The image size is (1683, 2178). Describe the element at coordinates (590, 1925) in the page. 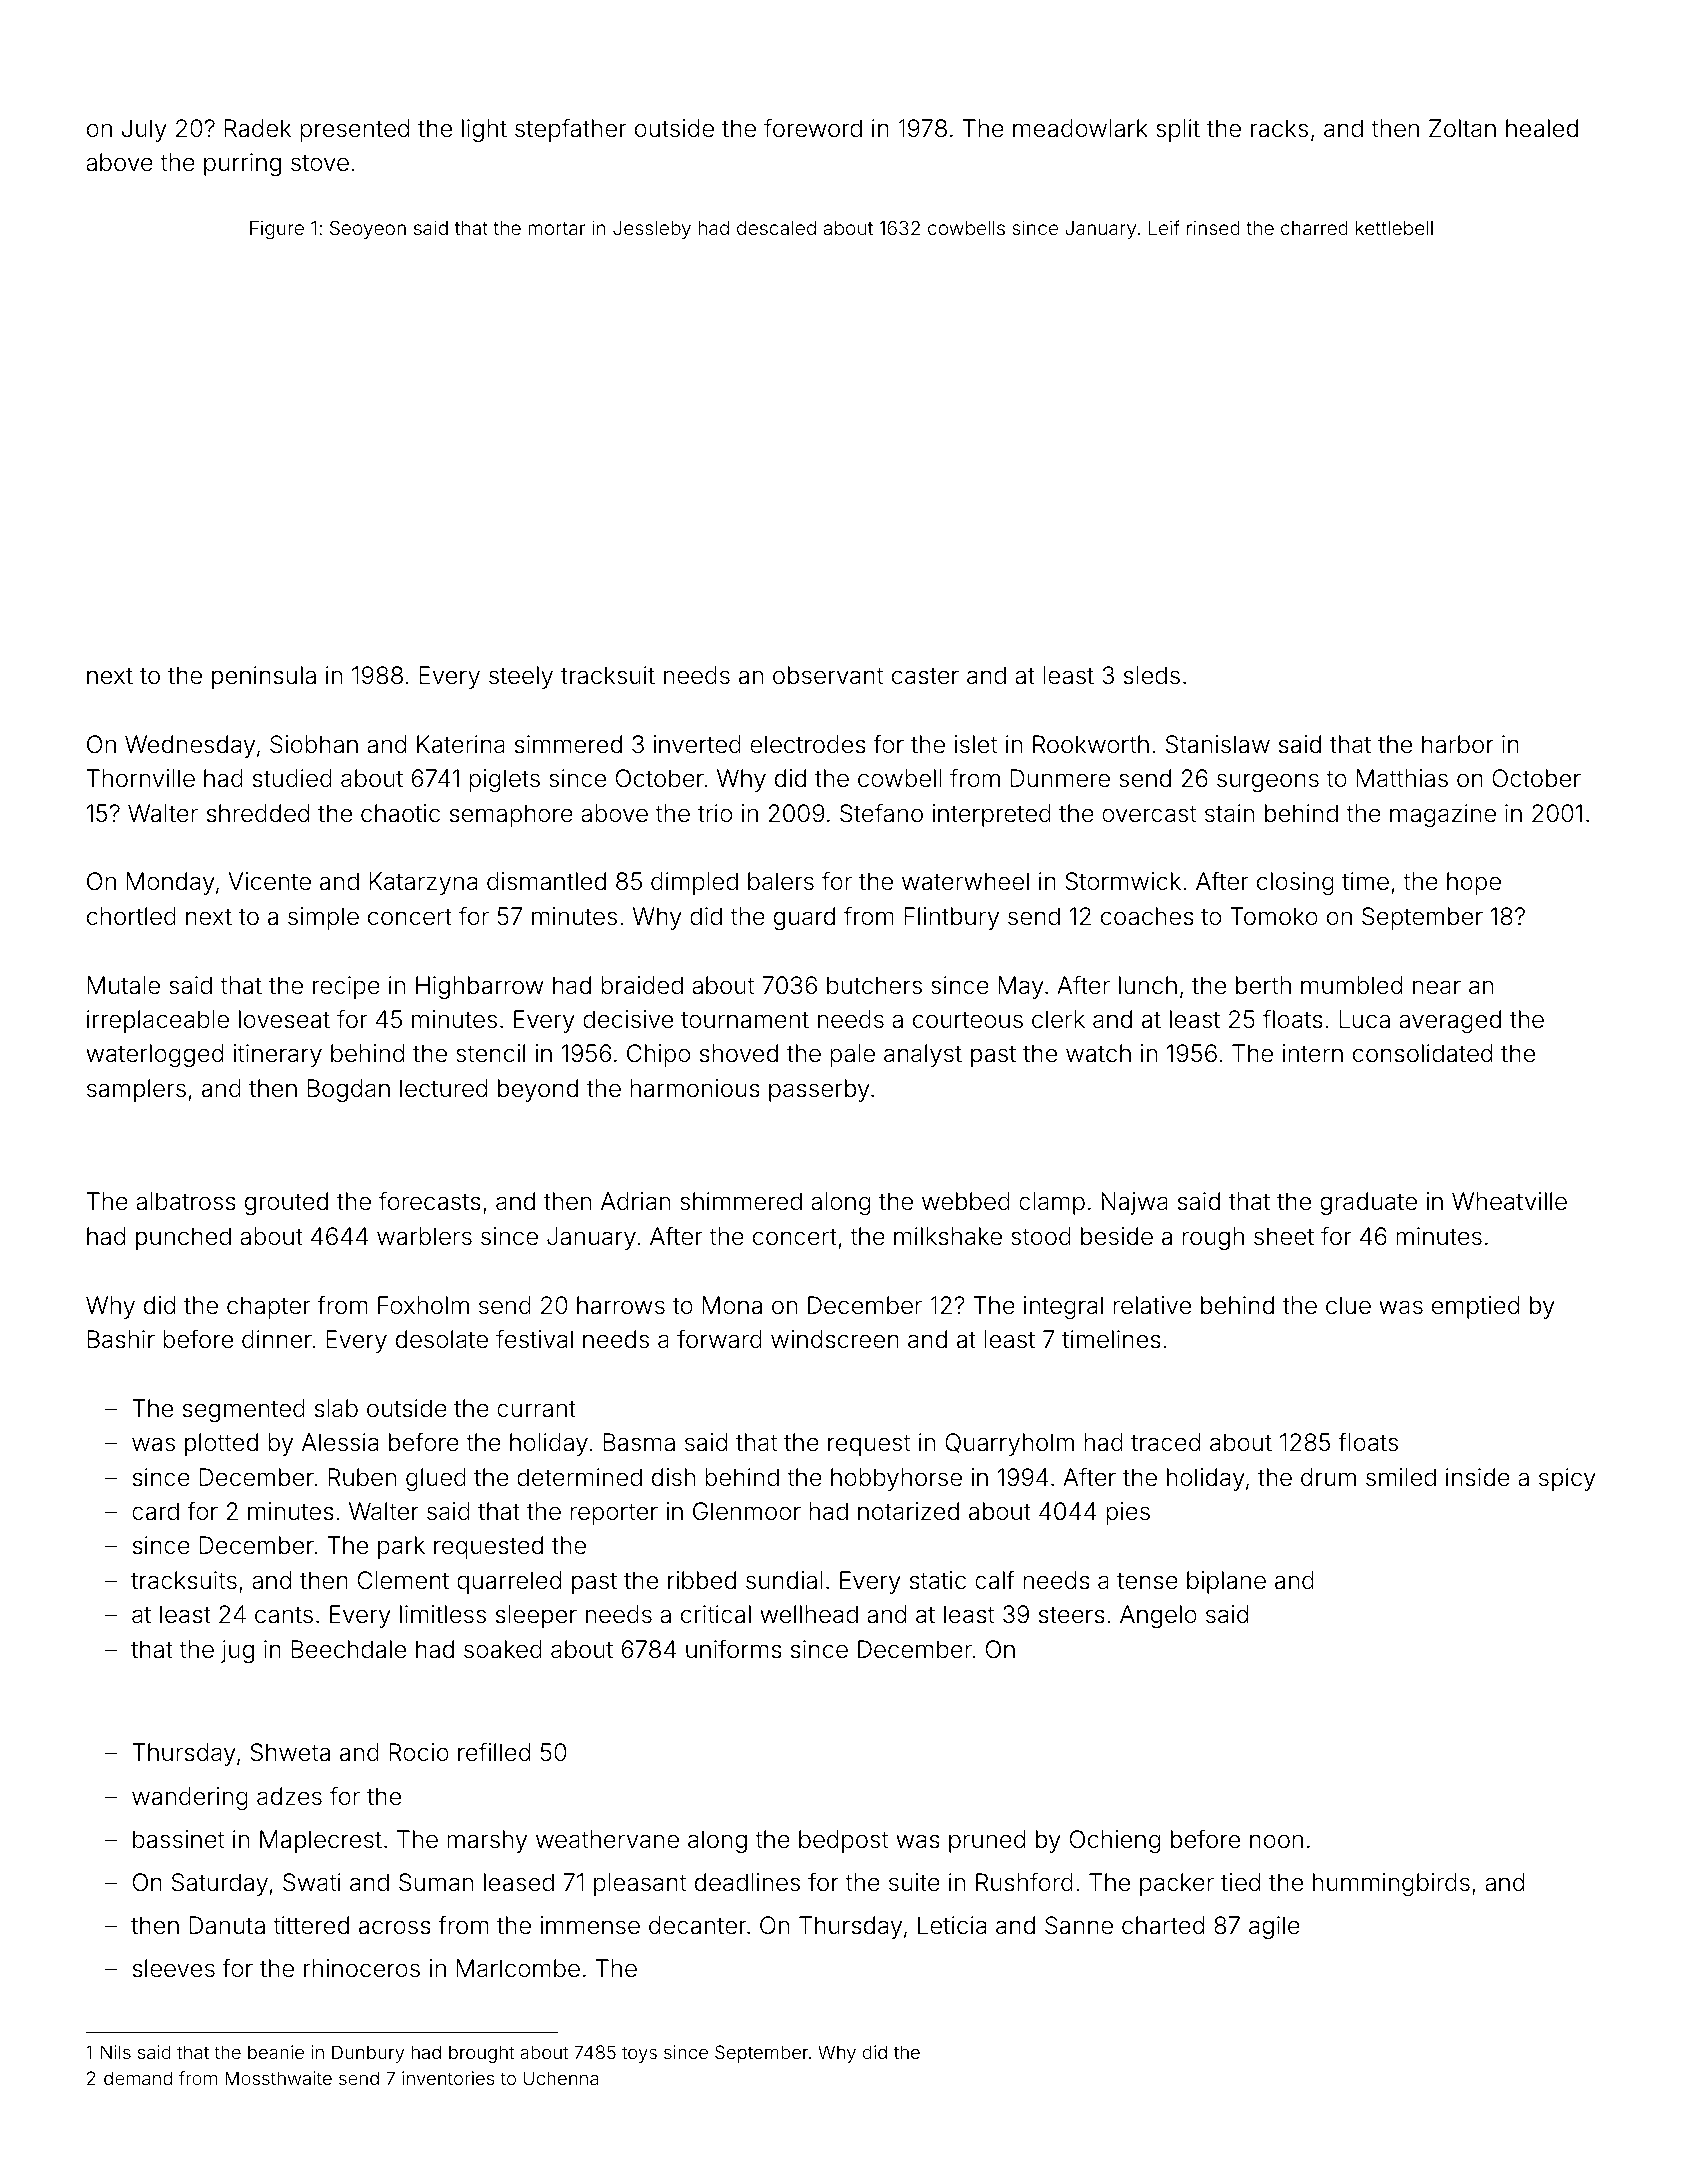

I see `immense` at that location.
